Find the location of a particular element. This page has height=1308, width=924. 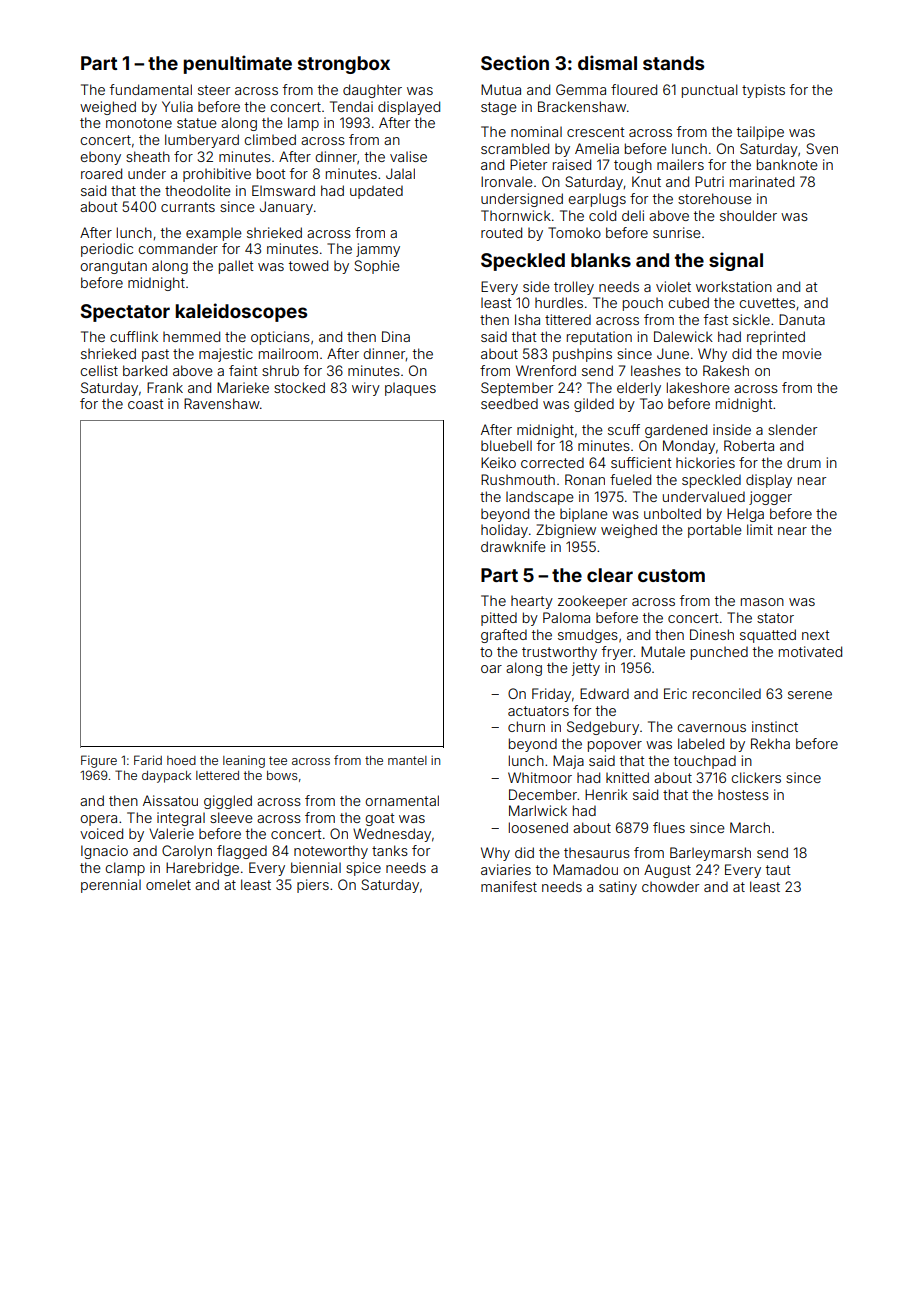

coast is located at coordinates (146, 404).
